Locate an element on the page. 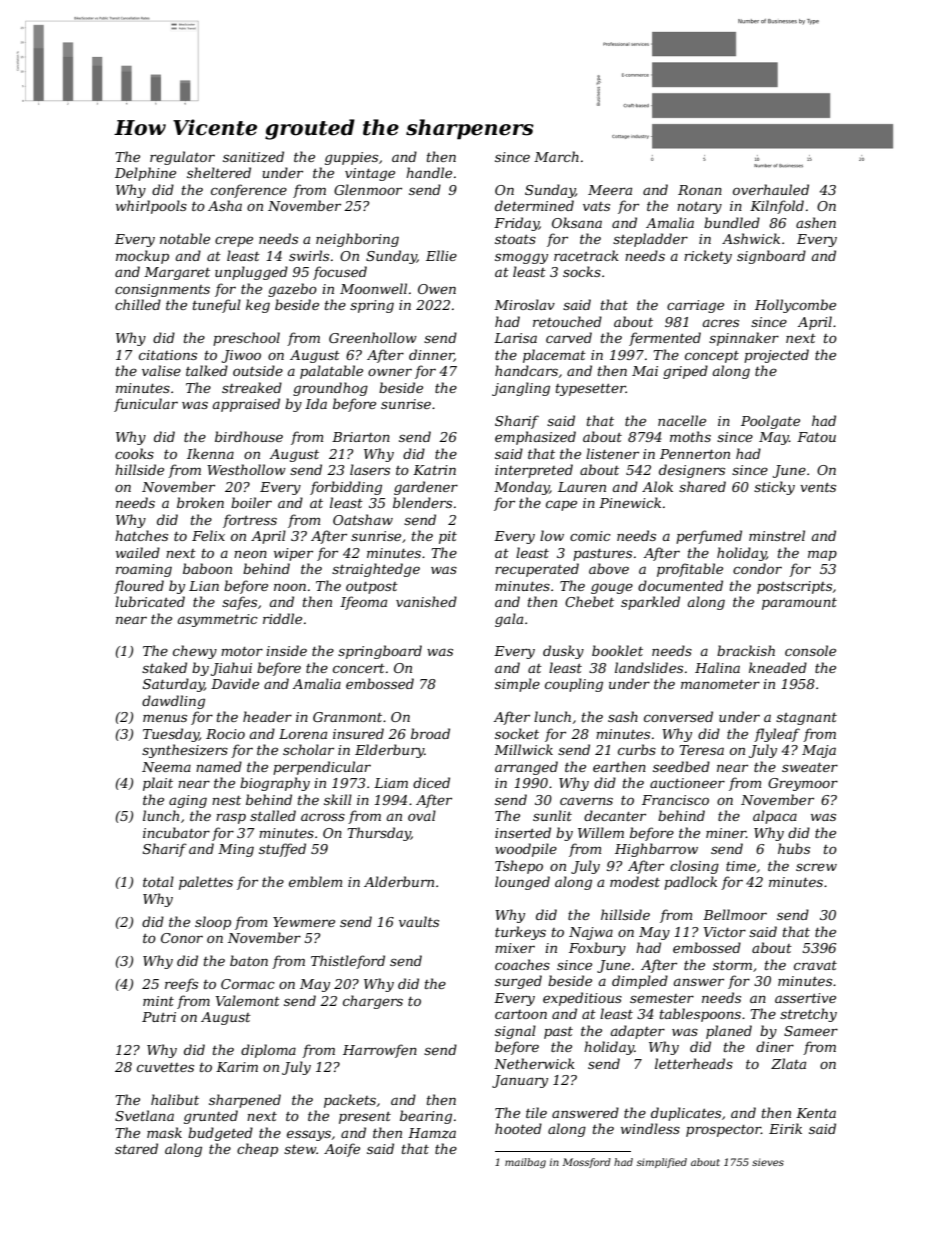  Hollycombe is located at coordinates (795, 306).
